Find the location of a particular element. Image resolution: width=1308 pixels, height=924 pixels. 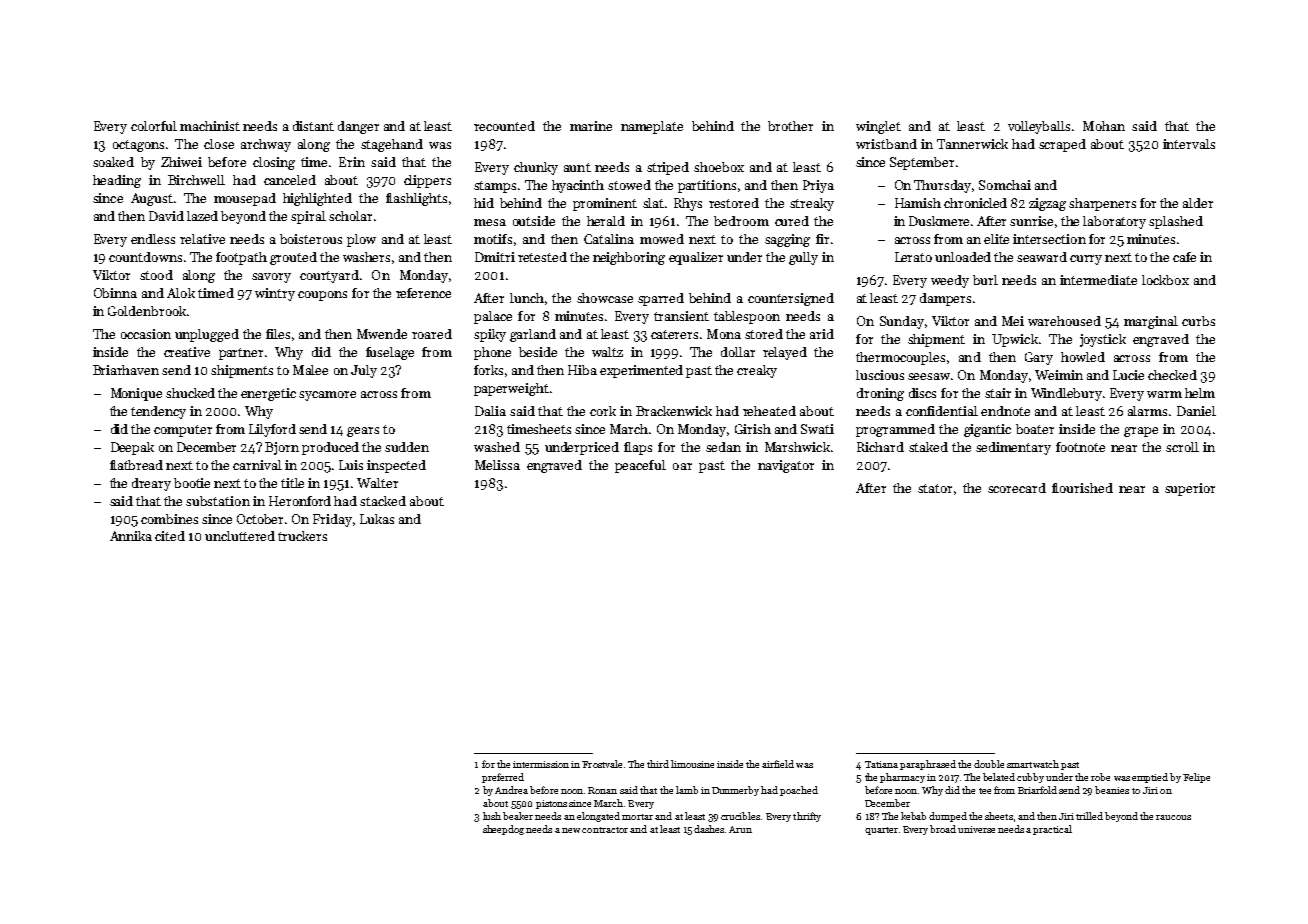

Duskmere is located at coordinates (939, 221).
